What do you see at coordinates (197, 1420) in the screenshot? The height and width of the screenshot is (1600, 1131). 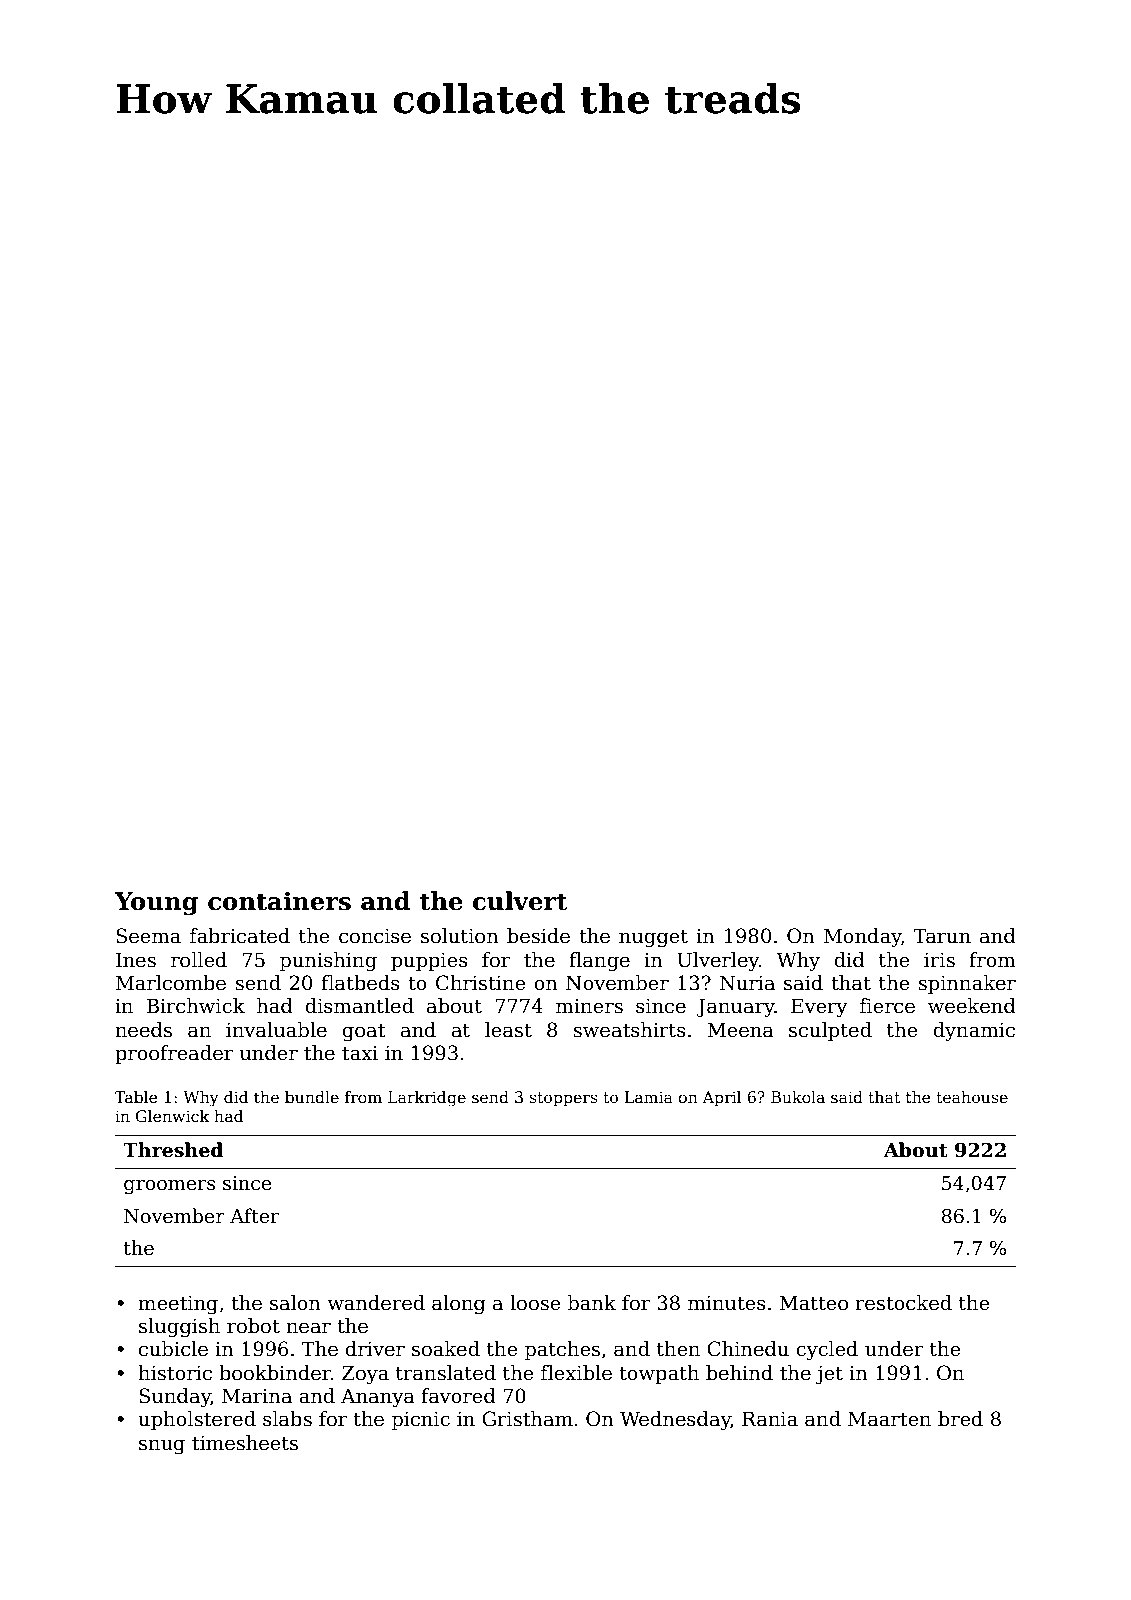 I see `upholstered` at bounding box center [197, 1420].
